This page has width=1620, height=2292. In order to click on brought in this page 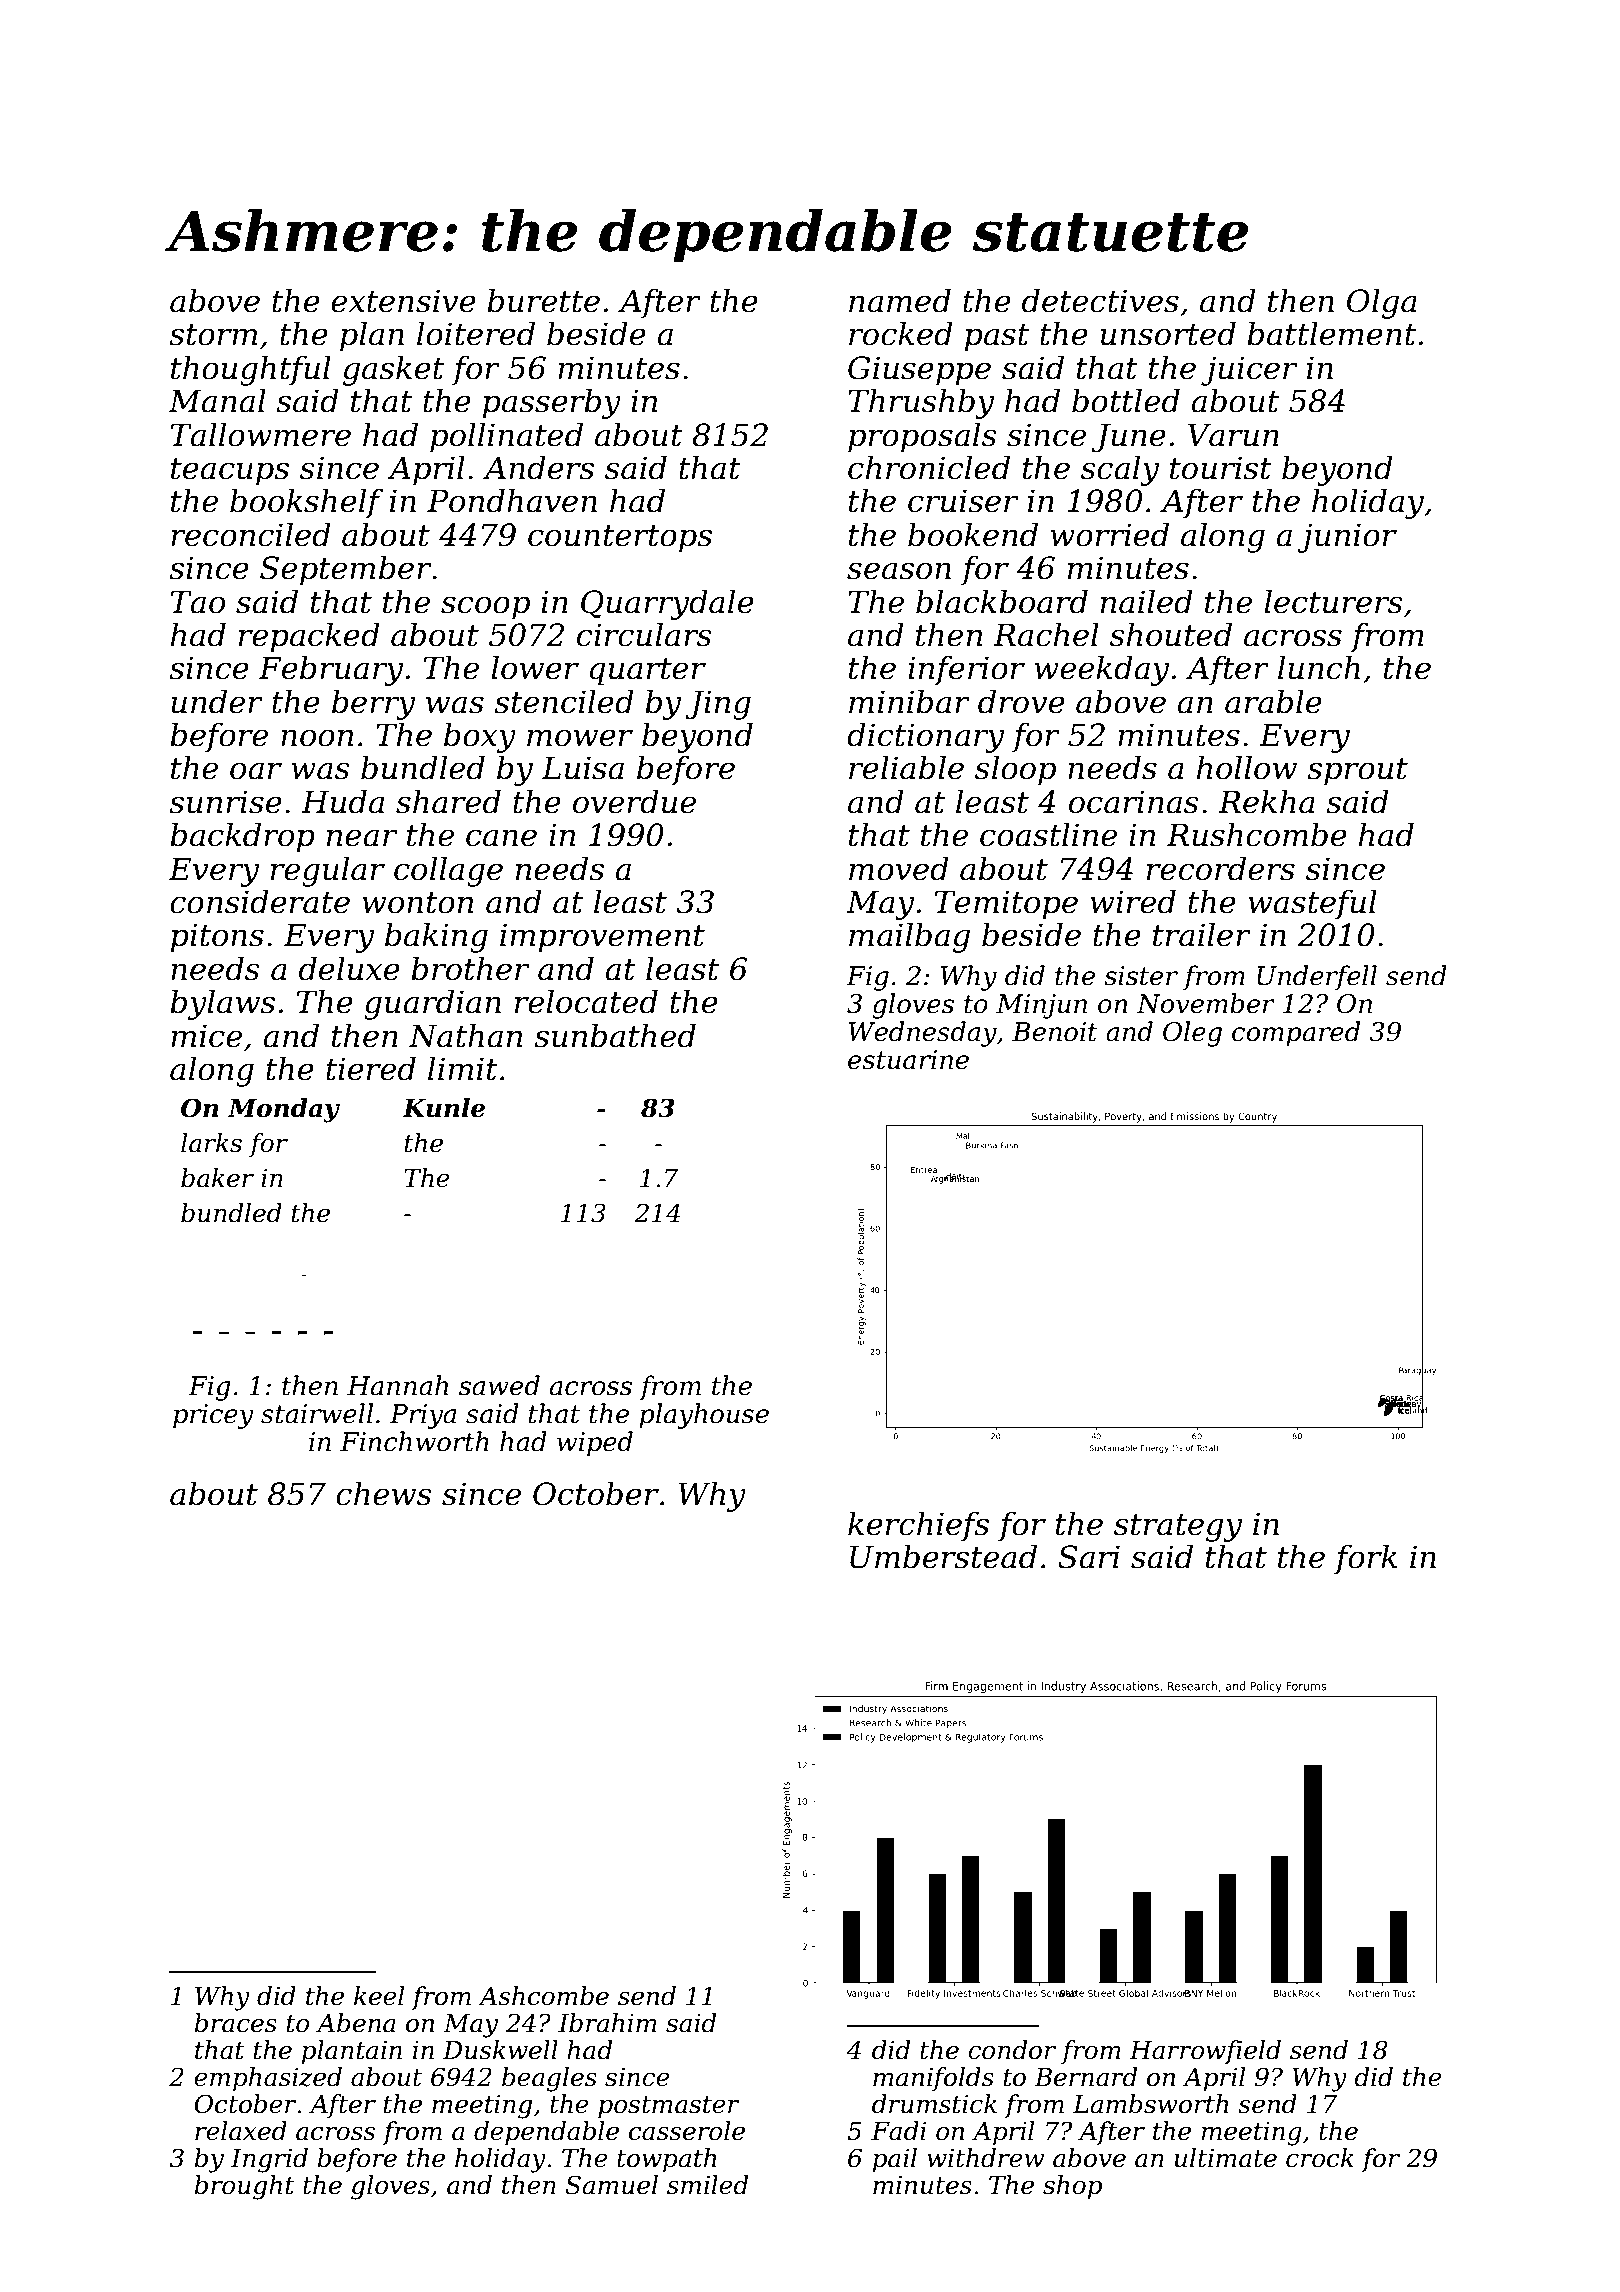, I will do `click(244, 2187)`.
